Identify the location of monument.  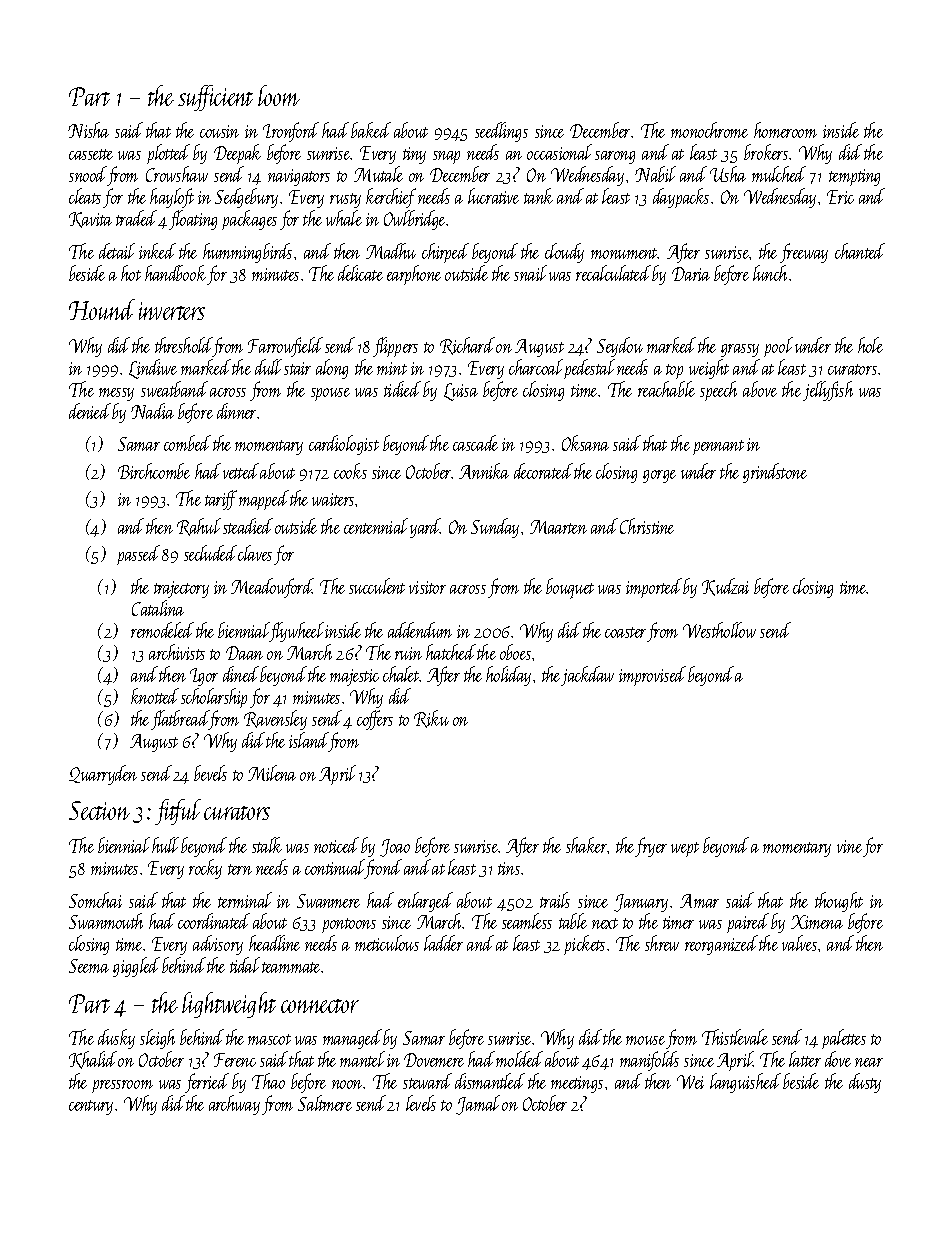
(624, 253).
